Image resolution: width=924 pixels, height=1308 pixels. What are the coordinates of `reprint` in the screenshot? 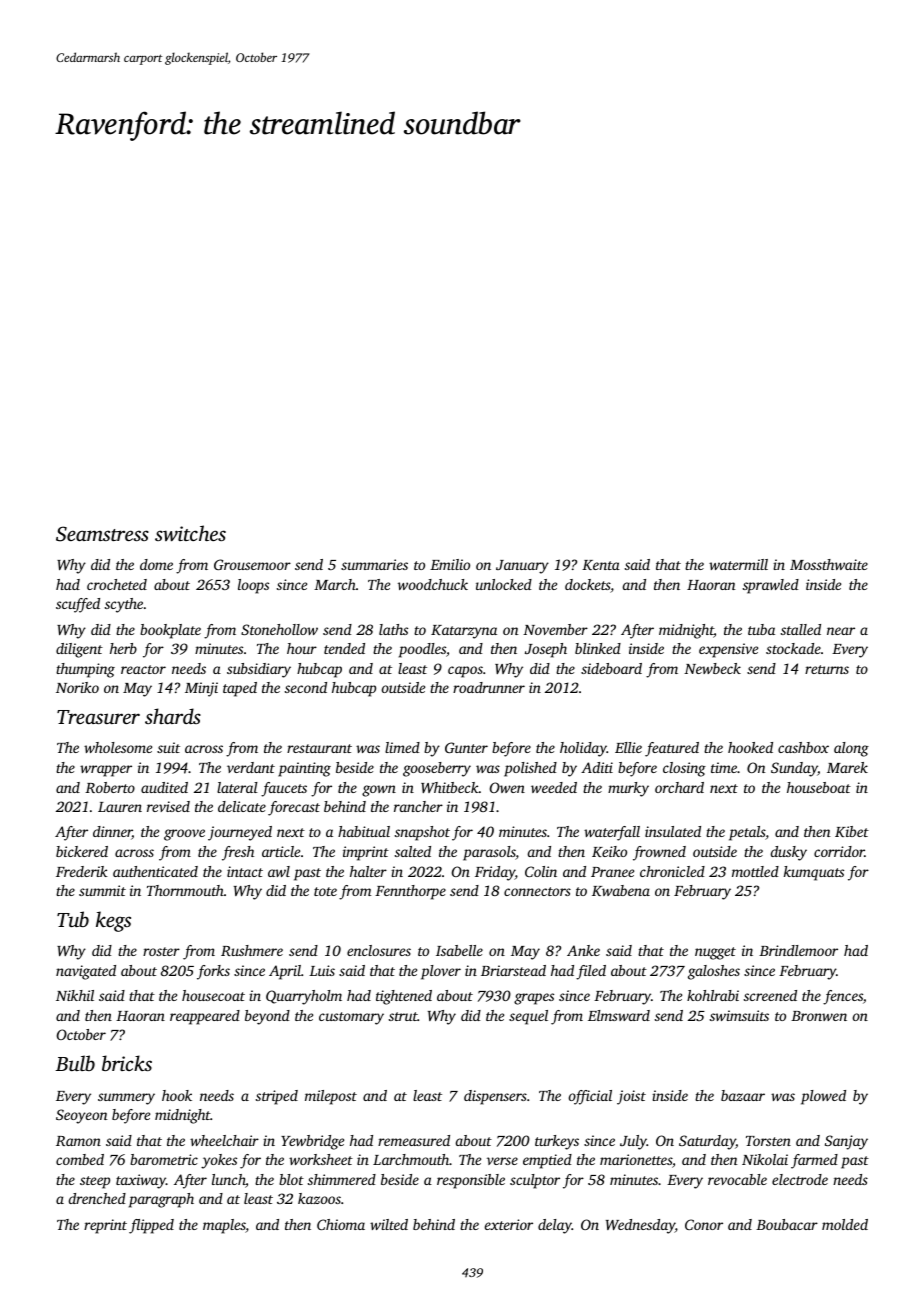 It's located at (105, 1226).
